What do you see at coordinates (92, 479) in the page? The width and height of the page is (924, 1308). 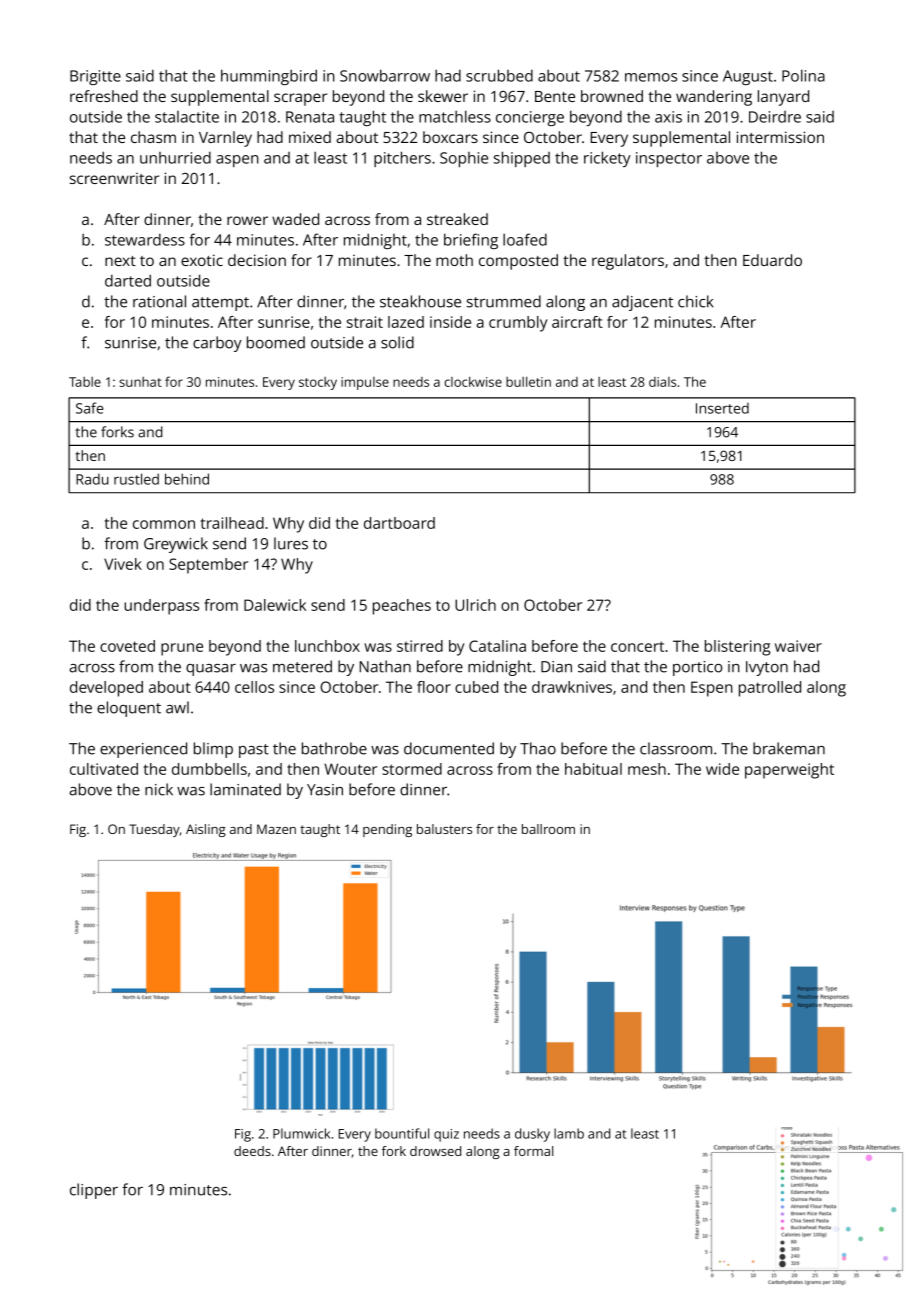 I see `Radu` at bounding box center [92, 479].
